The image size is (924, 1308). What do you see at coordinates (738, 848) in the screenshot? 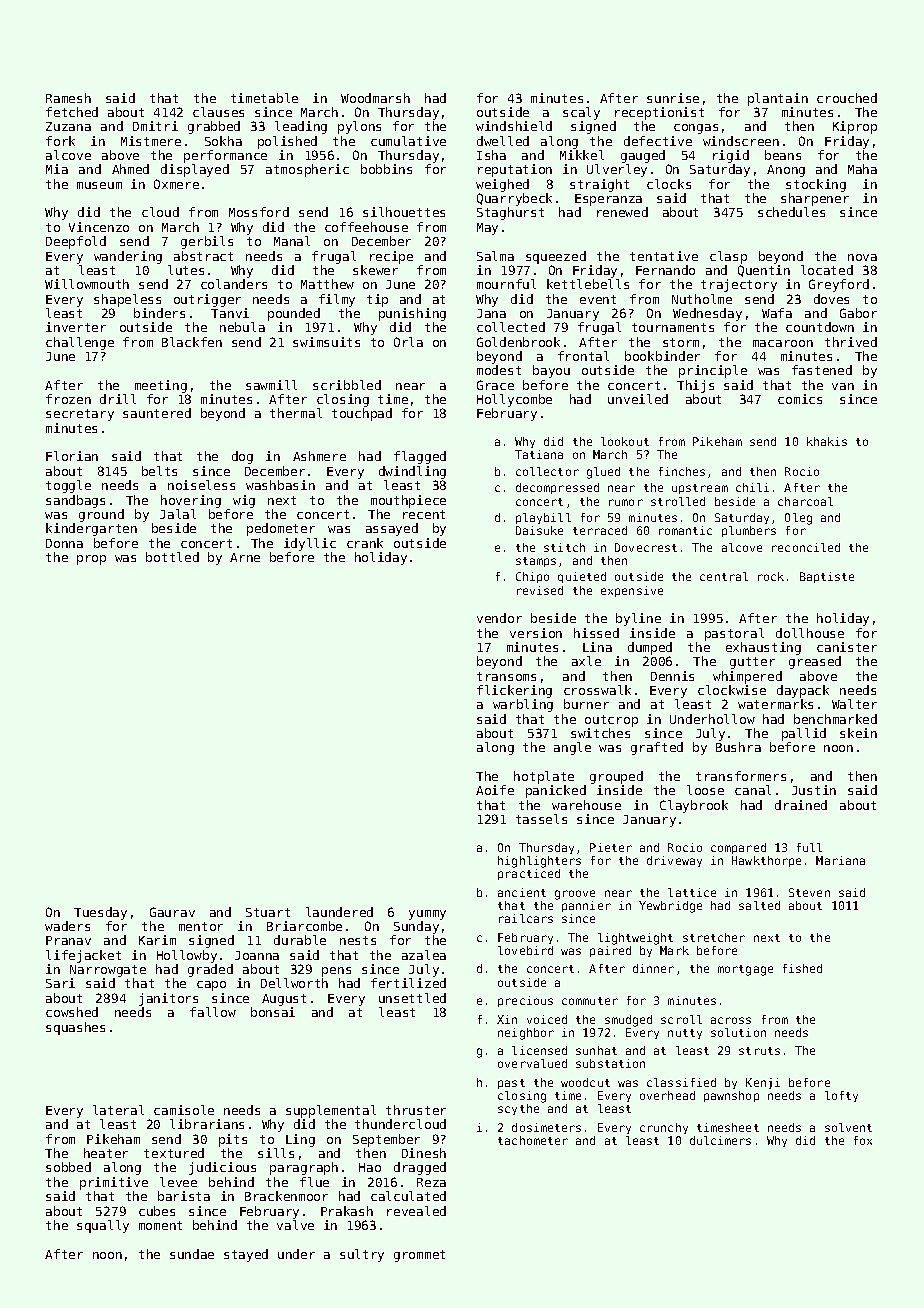
I see `compared` at bounding box center [738, 848].
